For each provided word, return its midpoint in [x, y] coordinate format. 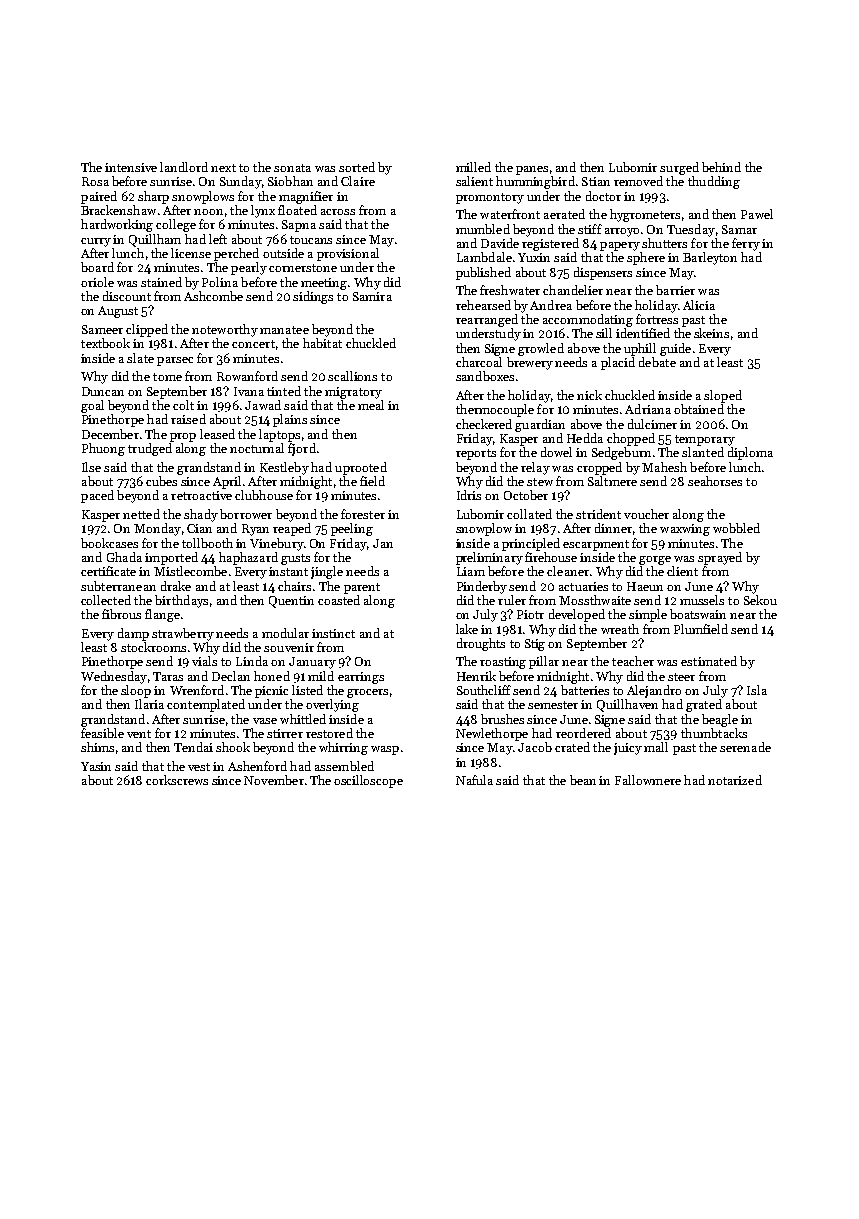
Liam [471, 571]
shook [233, 747]
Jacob [535, 747]
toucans [311, 240]
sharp [153, 197]
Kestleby [284, 468]
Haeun [645, 586]
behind [721, 167]
